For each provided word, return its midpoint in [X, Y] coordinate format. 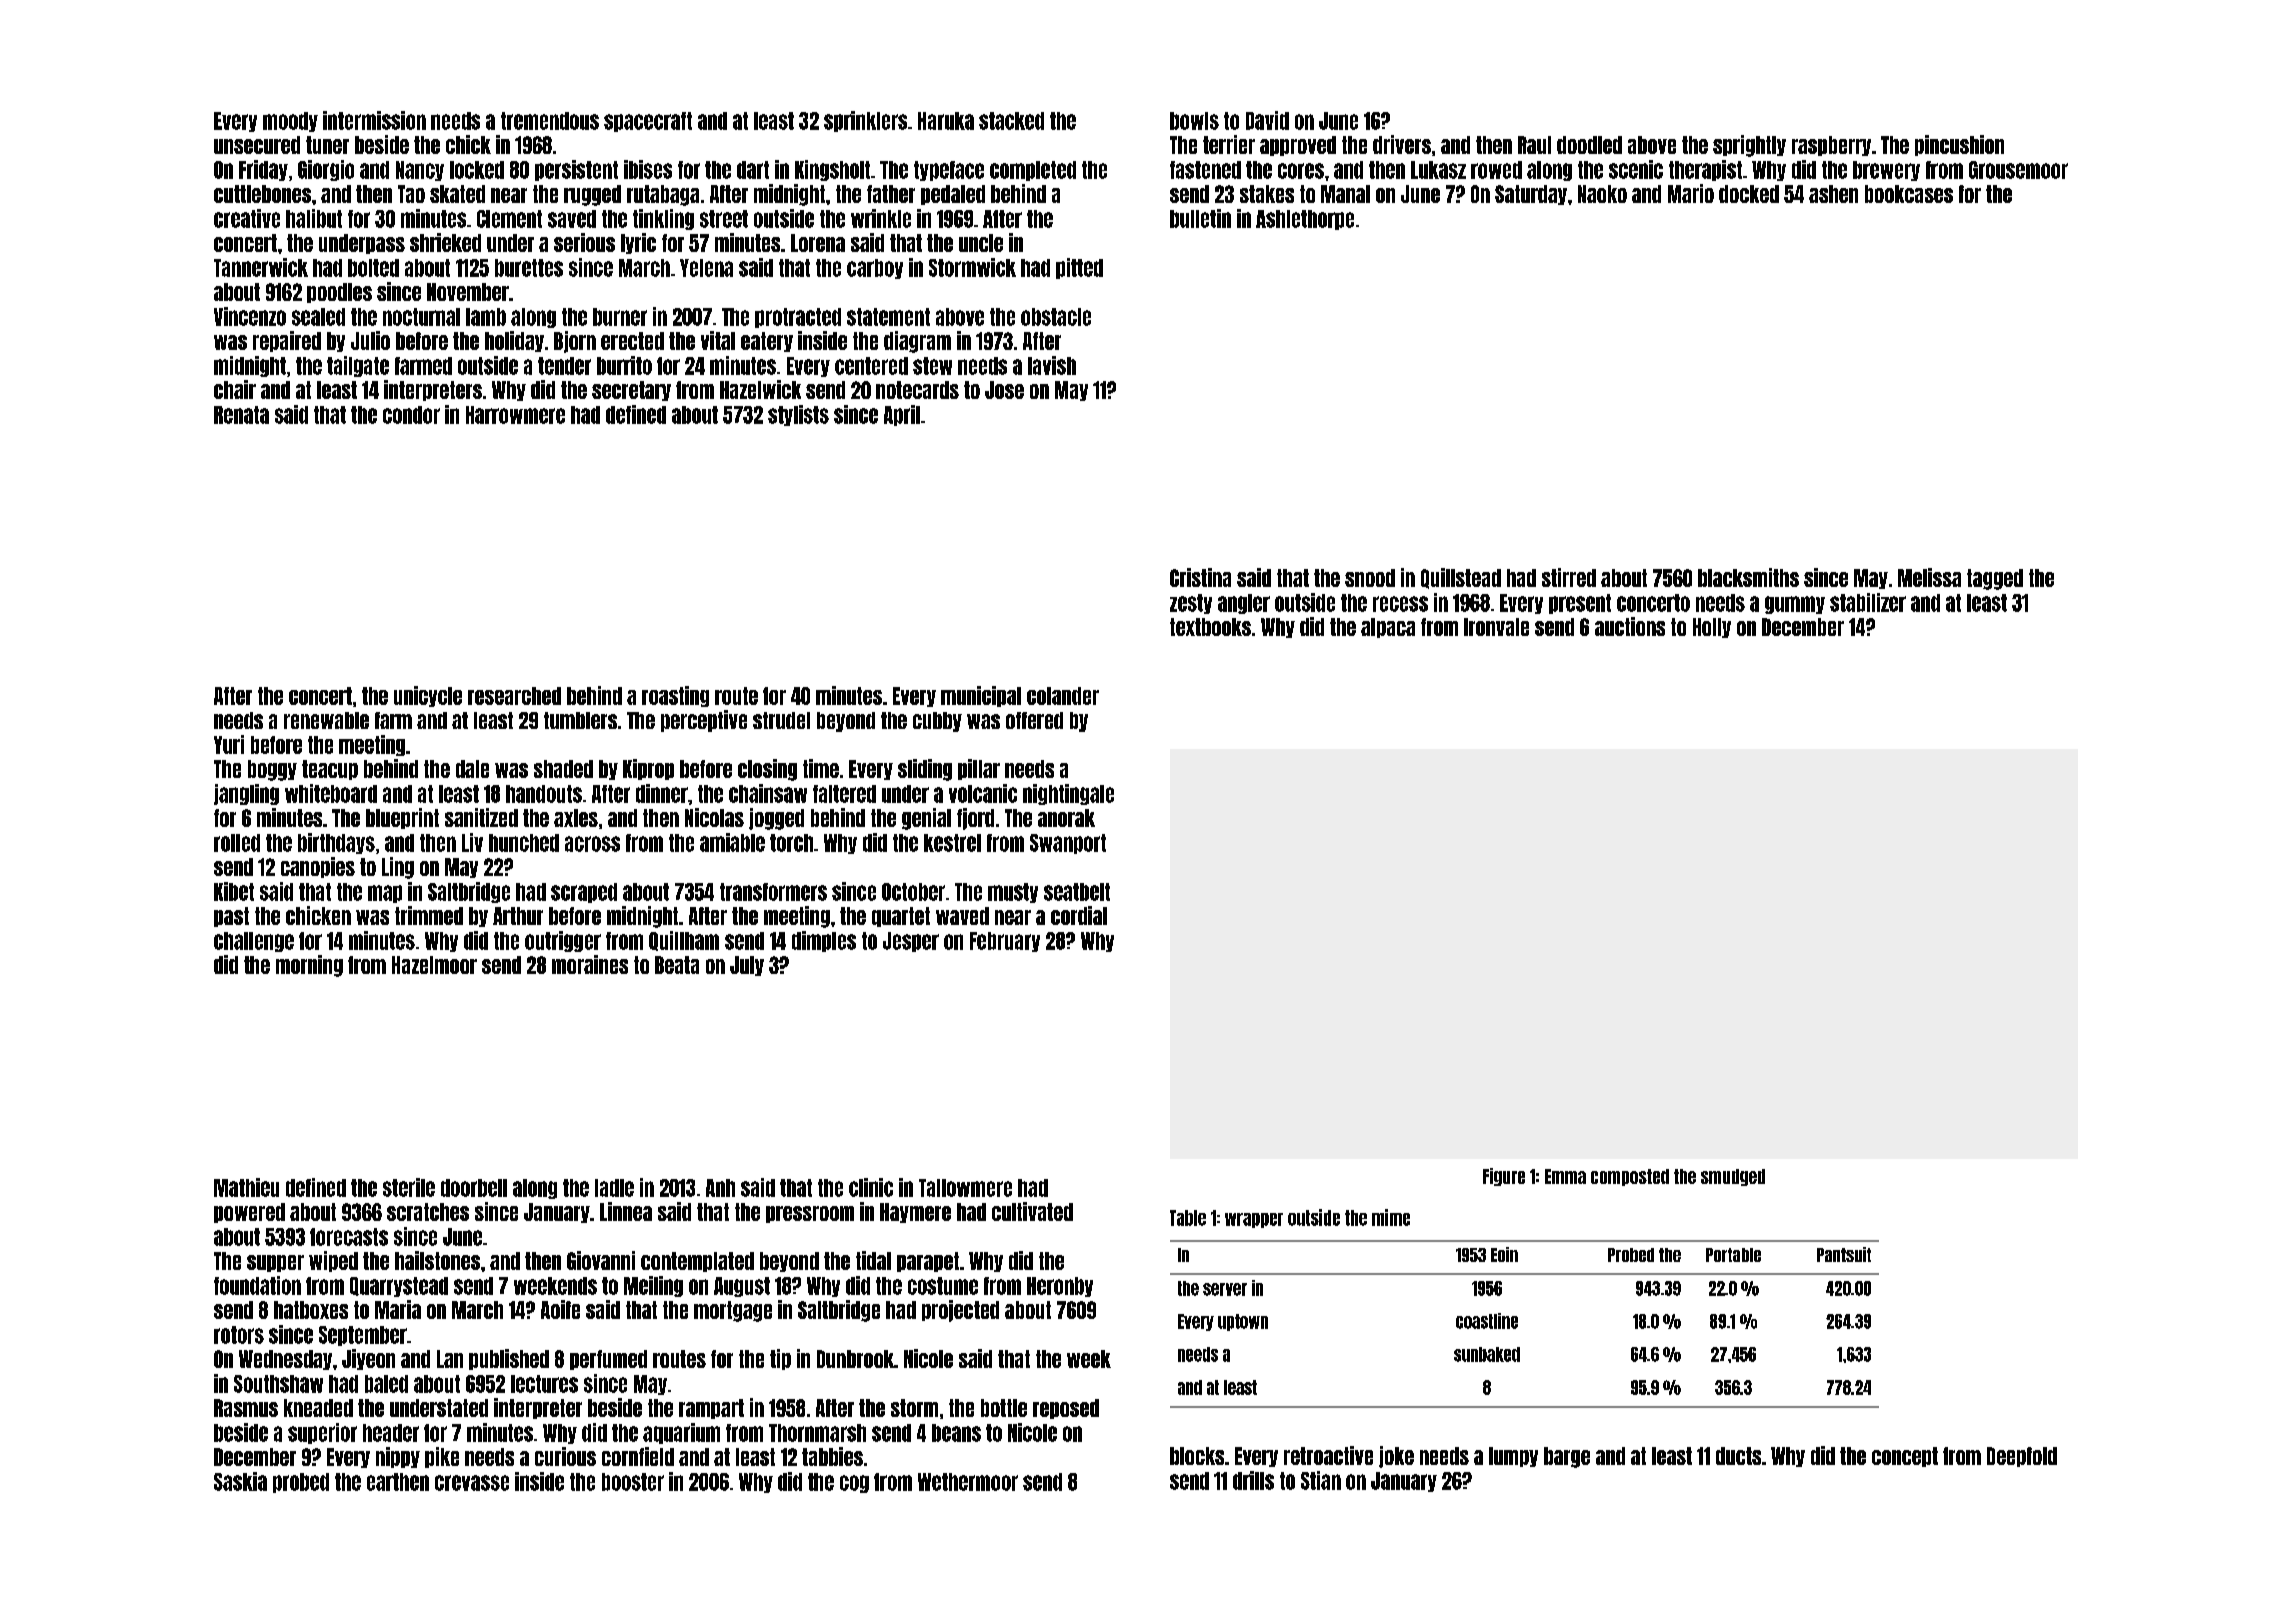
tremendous [550, 121]
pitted [1079, 268]
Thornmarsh [817, 1433]
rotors [239, 1335]
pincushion [1959, 145]
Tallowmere [965, 1188]
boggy [272, 770]
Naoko [1602, 194]
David [1267, 120]
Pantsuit [1844, 1254]
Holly [1712, 628]
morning [309, 966]
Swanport [1068, 844]
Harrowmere [515, 415]
